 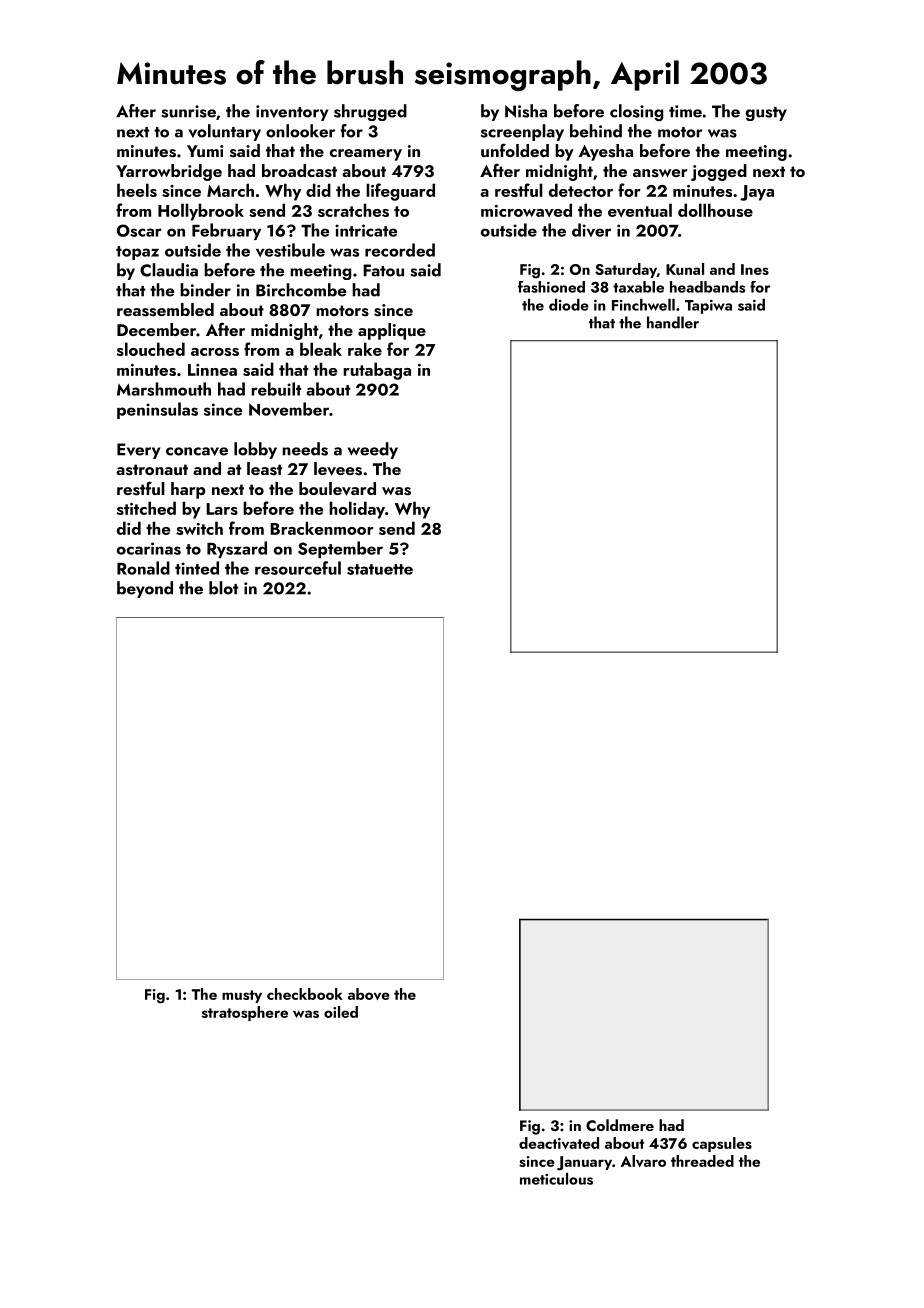 I want to click on meticulous, so click(x=556, y=1179).
